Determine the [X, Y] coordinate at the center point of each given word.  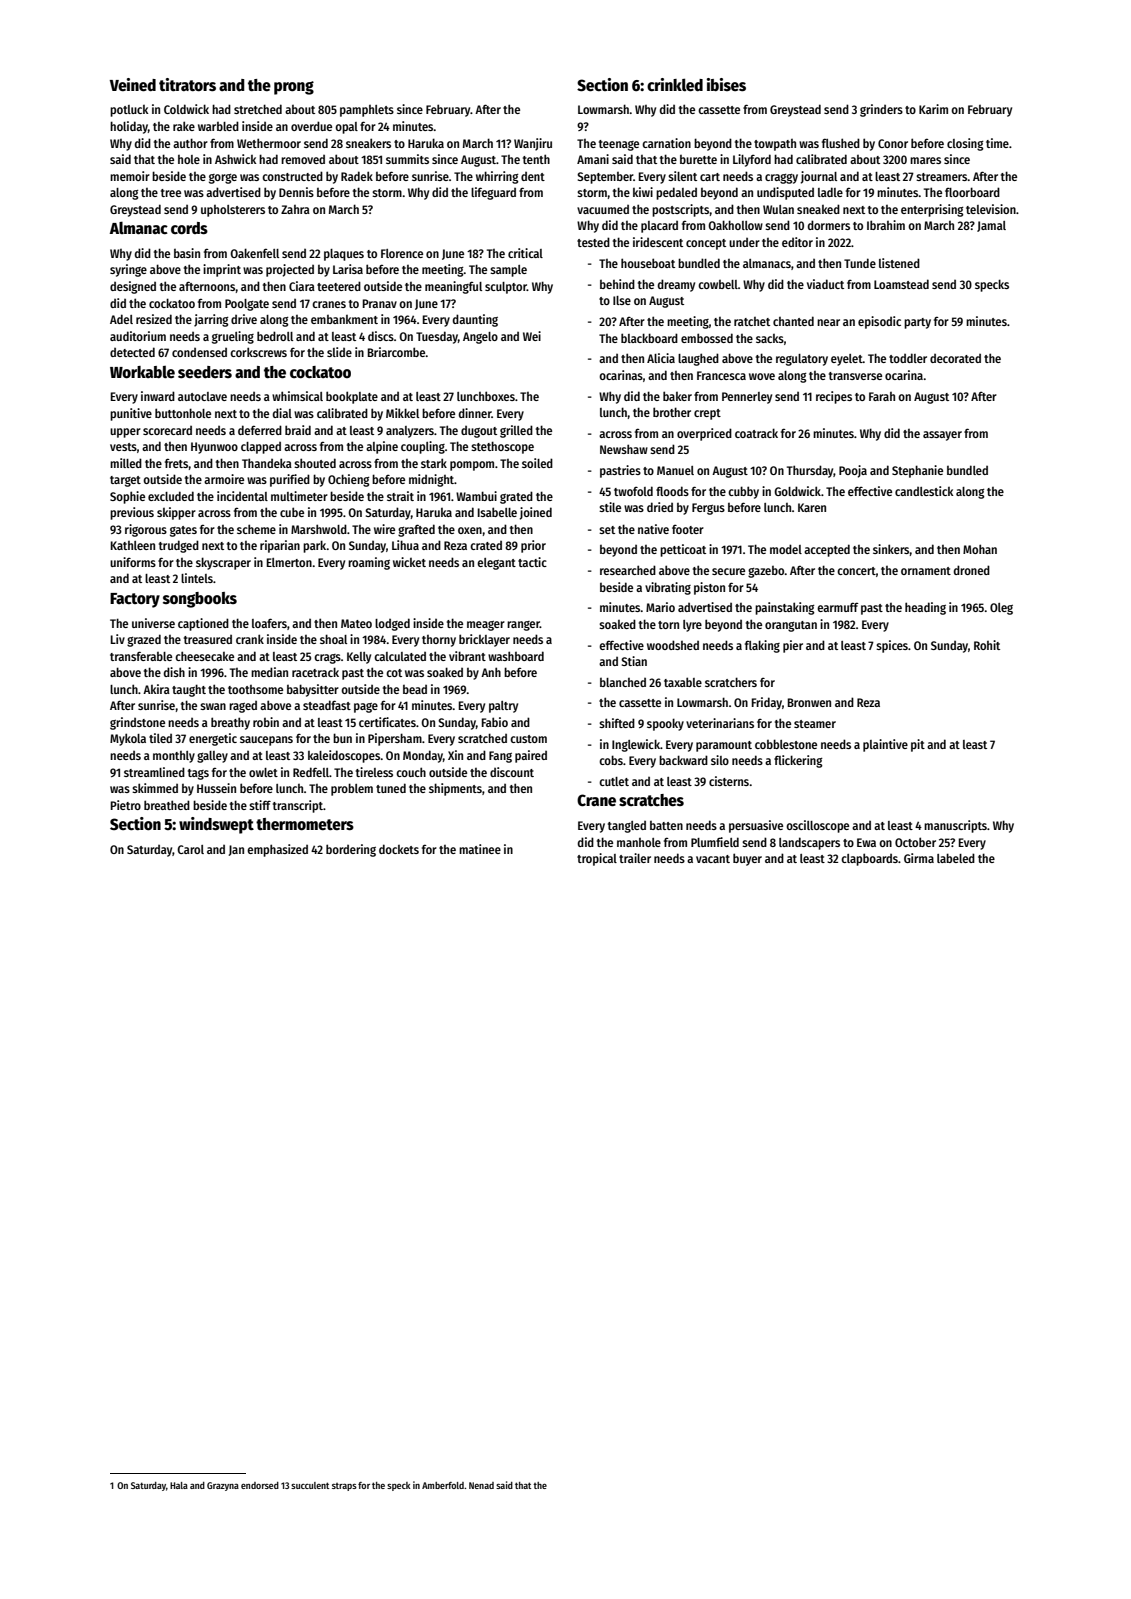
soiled [537, 463]
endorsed [260, 1485]
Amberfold [443, 1485]
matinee [480, 849]
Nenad [481, 1485]
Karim [933, 109]
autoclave [202, 396]
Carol [190, 849]
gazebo [766, 572]
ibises [726, 84]
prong [294, 88]
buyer [747, 859]
